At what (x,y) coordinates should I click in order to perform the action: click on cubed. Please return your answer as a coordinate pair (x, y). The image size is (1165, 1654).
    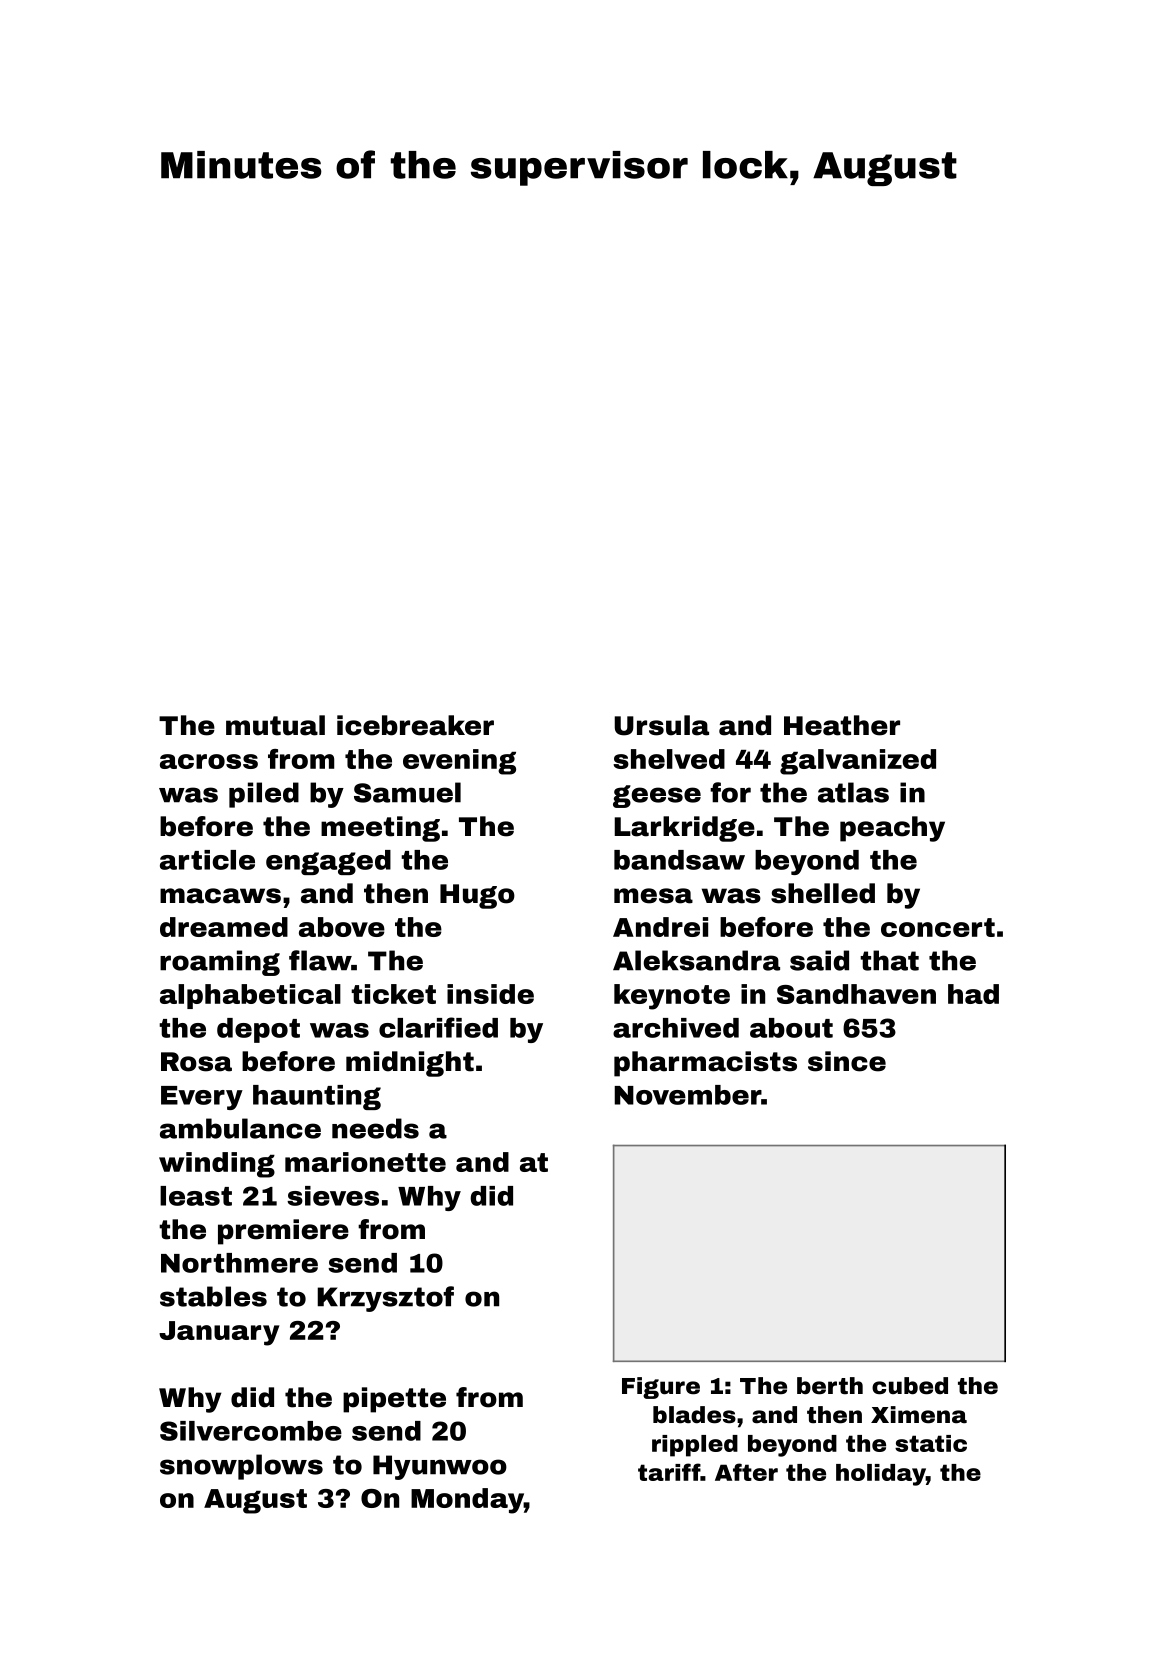
    Looking at the image, I should click on (910, 1386).
